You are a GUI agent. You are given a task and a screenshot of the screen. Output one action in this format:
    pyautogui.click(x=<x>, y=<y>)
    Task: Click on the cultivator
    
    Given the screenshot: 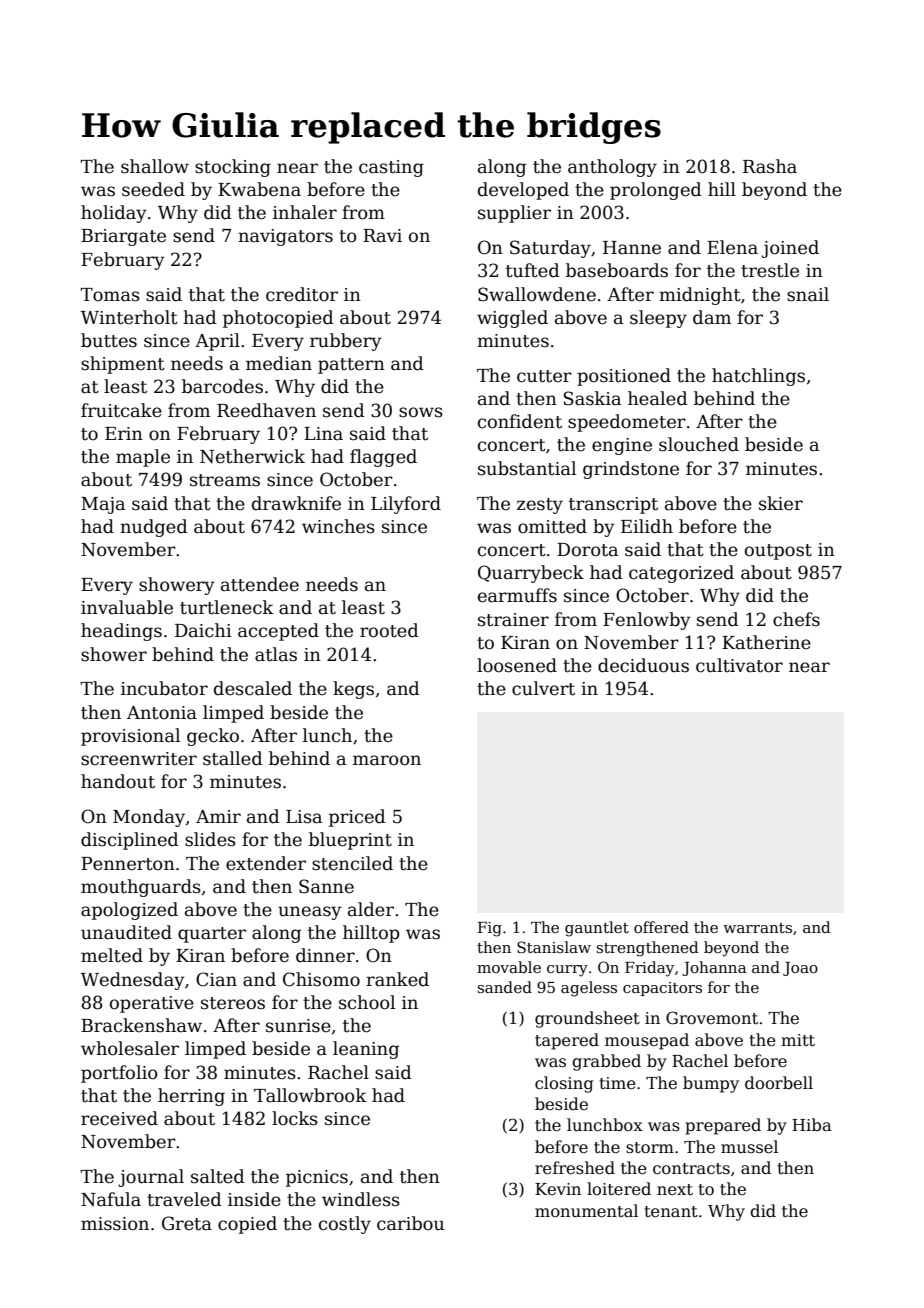 What is the action you would take?
    pyautogui.click(x=739, y=665)
